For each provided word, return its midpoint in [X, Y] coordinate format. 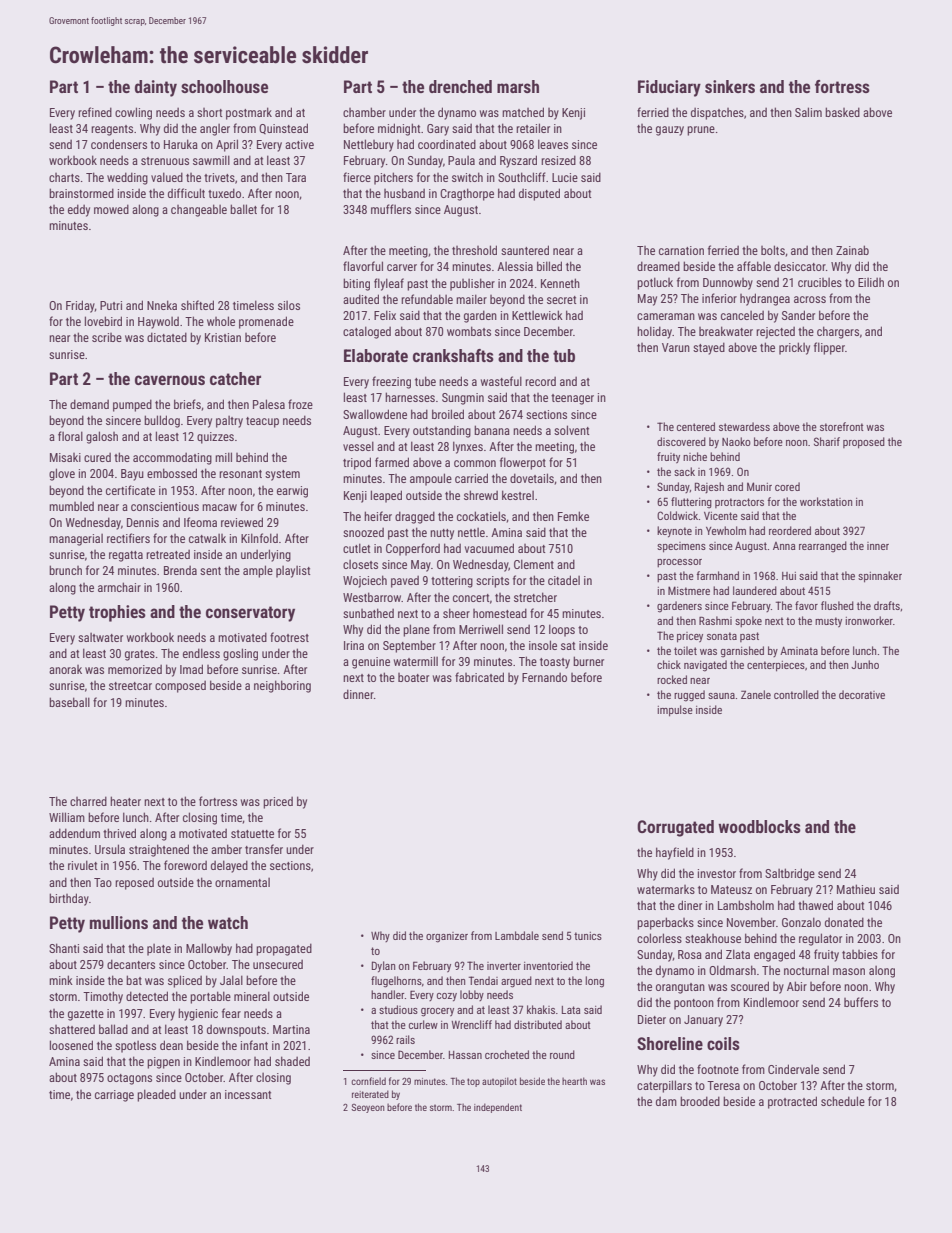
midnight [399, 129]
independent [498, 1108]
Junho [865, 664]
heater [125, 801]
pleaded [156, 1095]
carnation [681, 250]
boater [413, 677]
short [210, 112]
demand [89, 404]
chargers [838, 332]
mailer [471, 299]
